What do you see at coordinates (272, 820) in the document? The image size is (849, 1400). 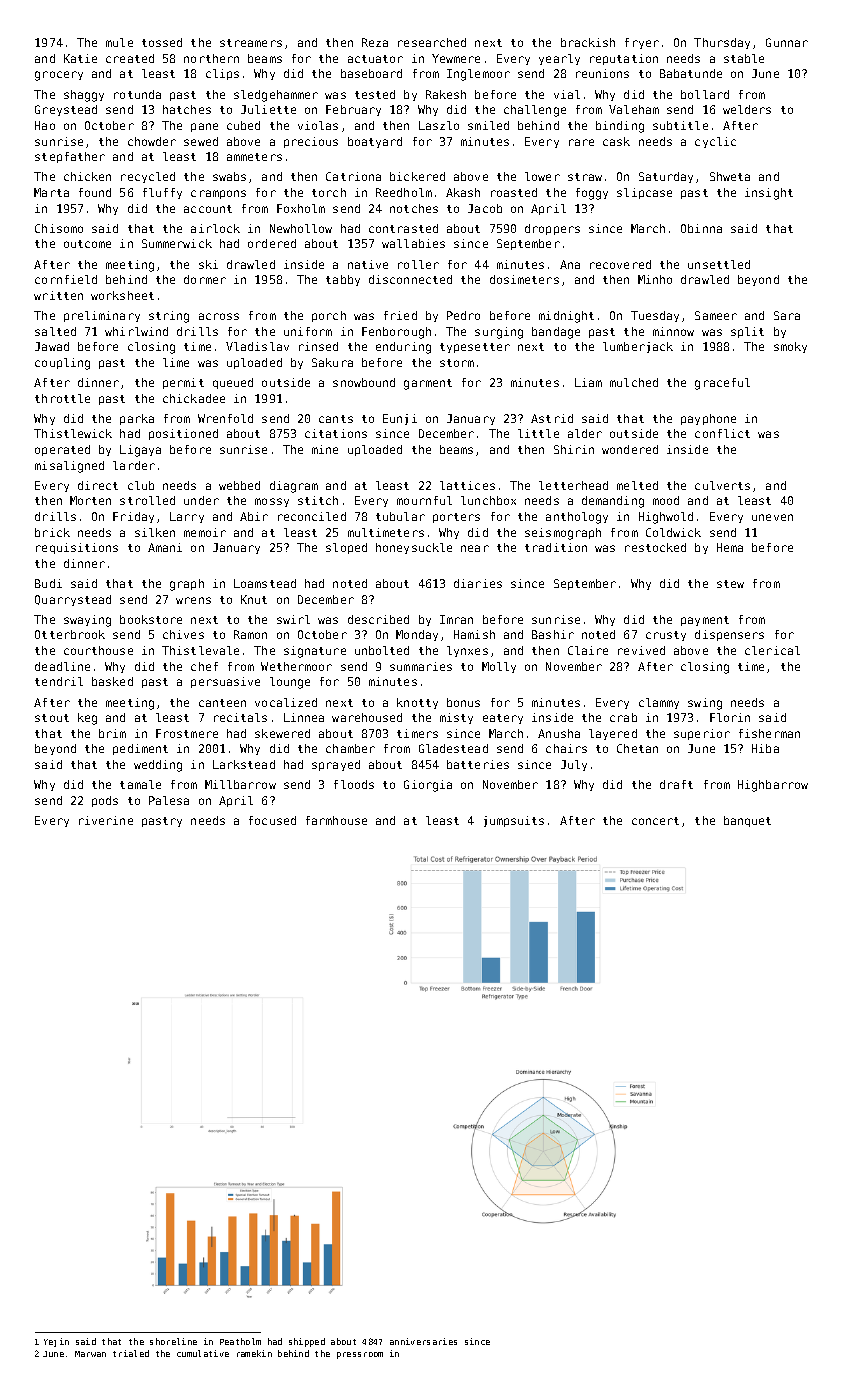 I see `focused` at bounding box center [272, 820].
